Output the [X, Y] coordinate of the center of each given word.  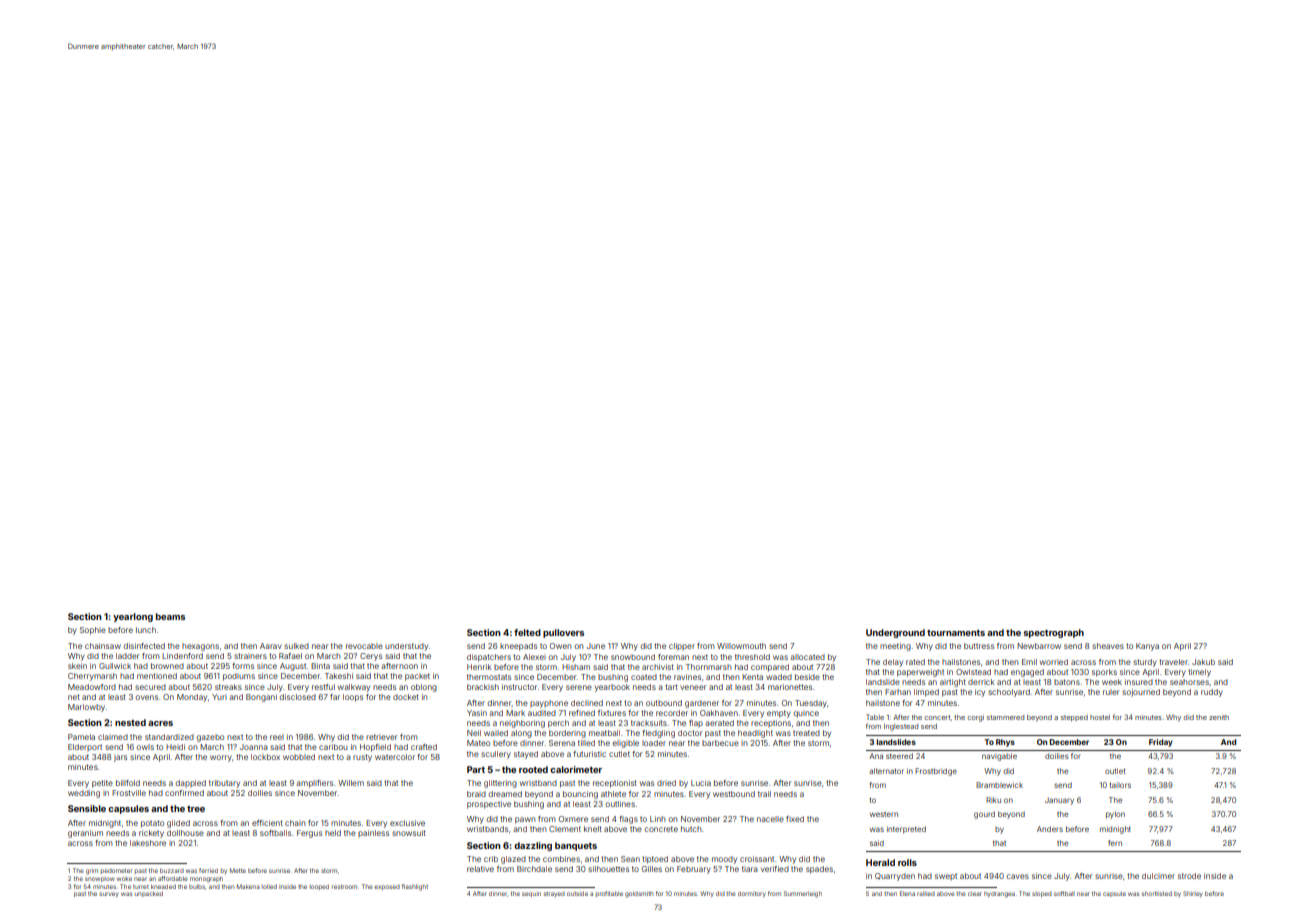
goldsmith [639, 895]
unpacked [149, 894]
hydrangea [999, 895]
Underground [895, 633]
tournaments [956, 633]
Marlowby [86, 708]
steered [899, 756]
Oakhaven [719, 713]
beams [170, 616]
